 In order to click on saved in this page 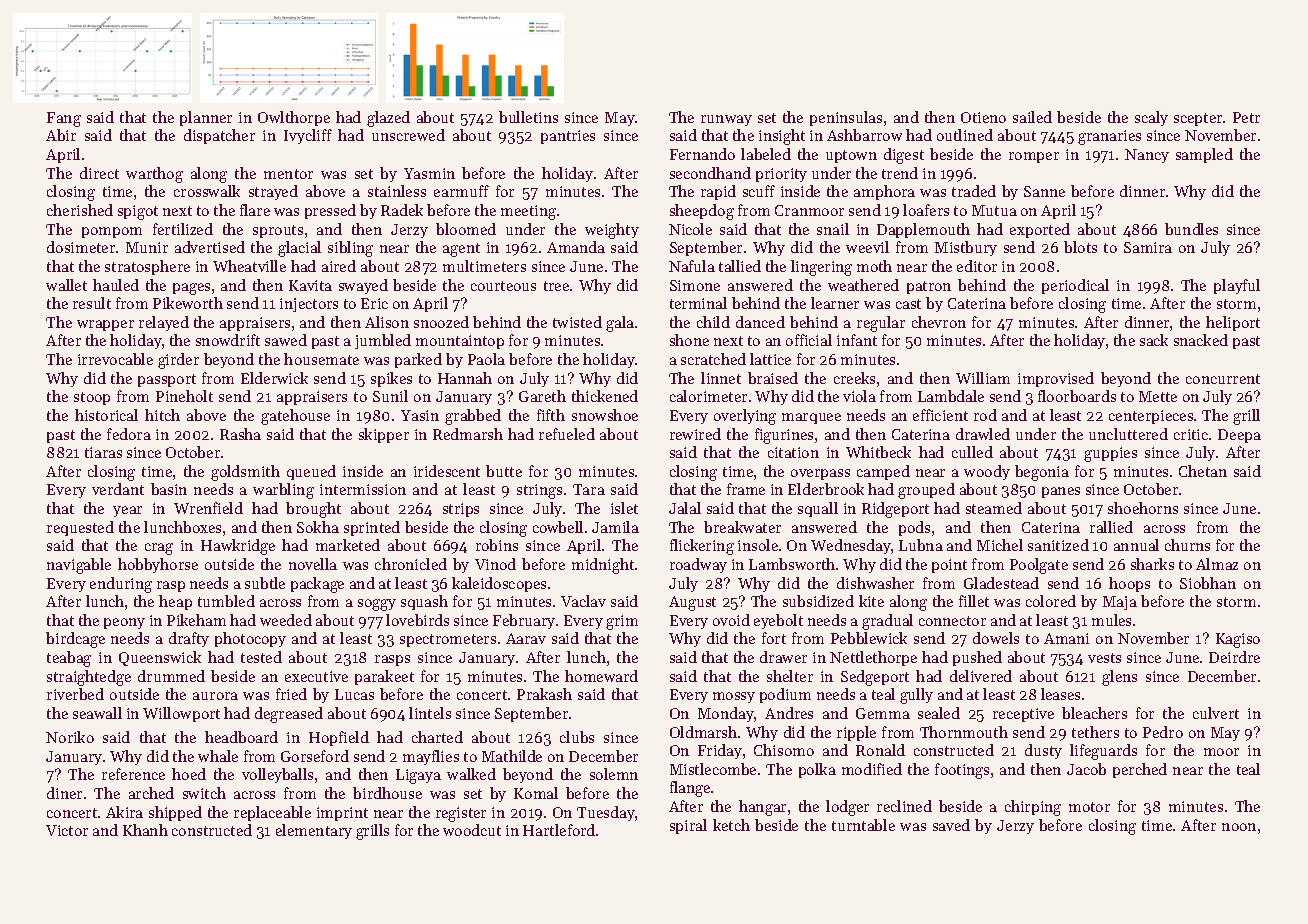, I will do `click(951, 825)`.
